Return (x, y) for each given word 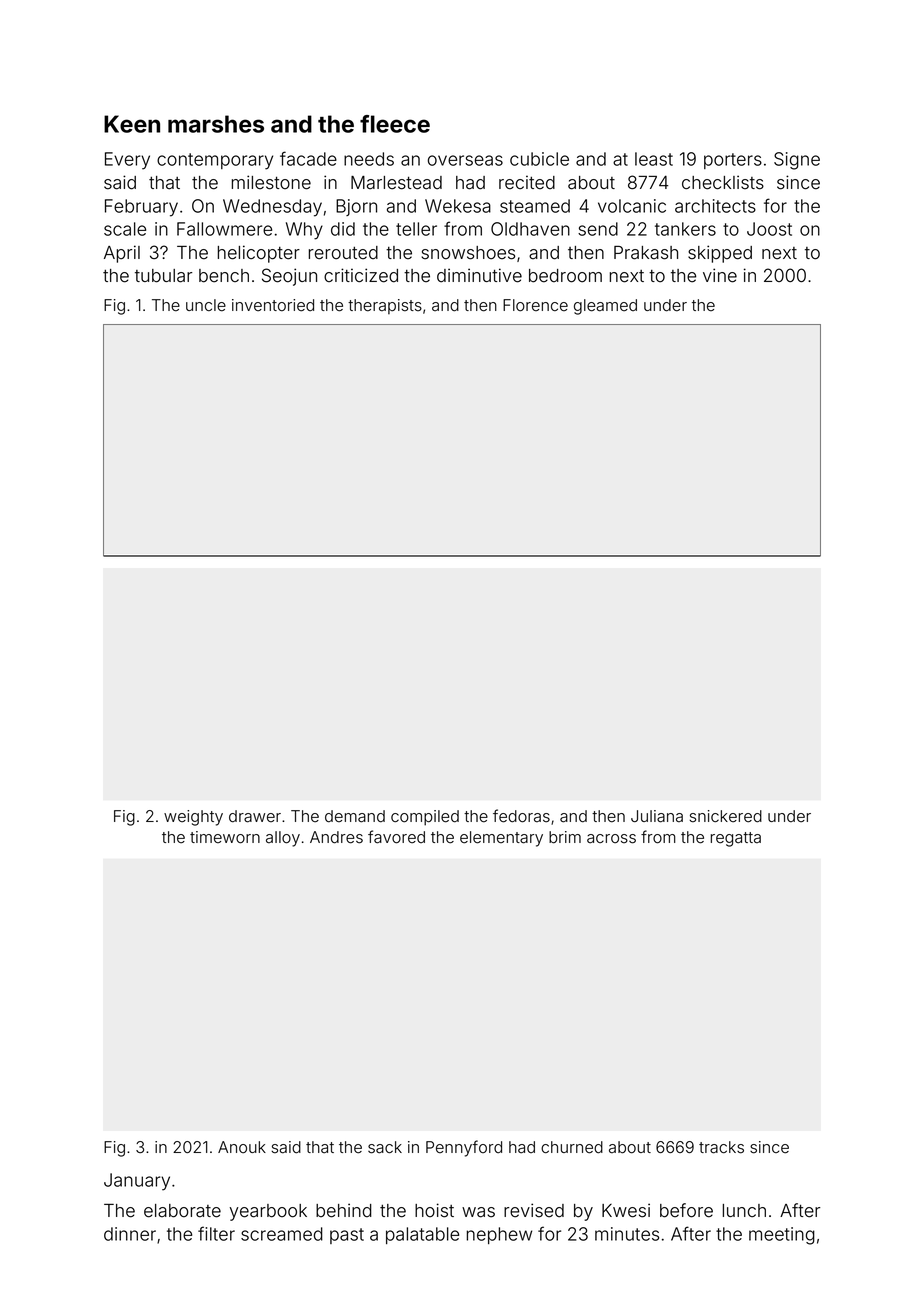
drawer (255, 816)
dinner (130, 1234)
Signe (797, 161)
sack (385, 1147)
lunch (744, 1210)
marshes (216, 124)
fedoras (521, 816)
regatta (736, 839)
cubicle (539, 159)
